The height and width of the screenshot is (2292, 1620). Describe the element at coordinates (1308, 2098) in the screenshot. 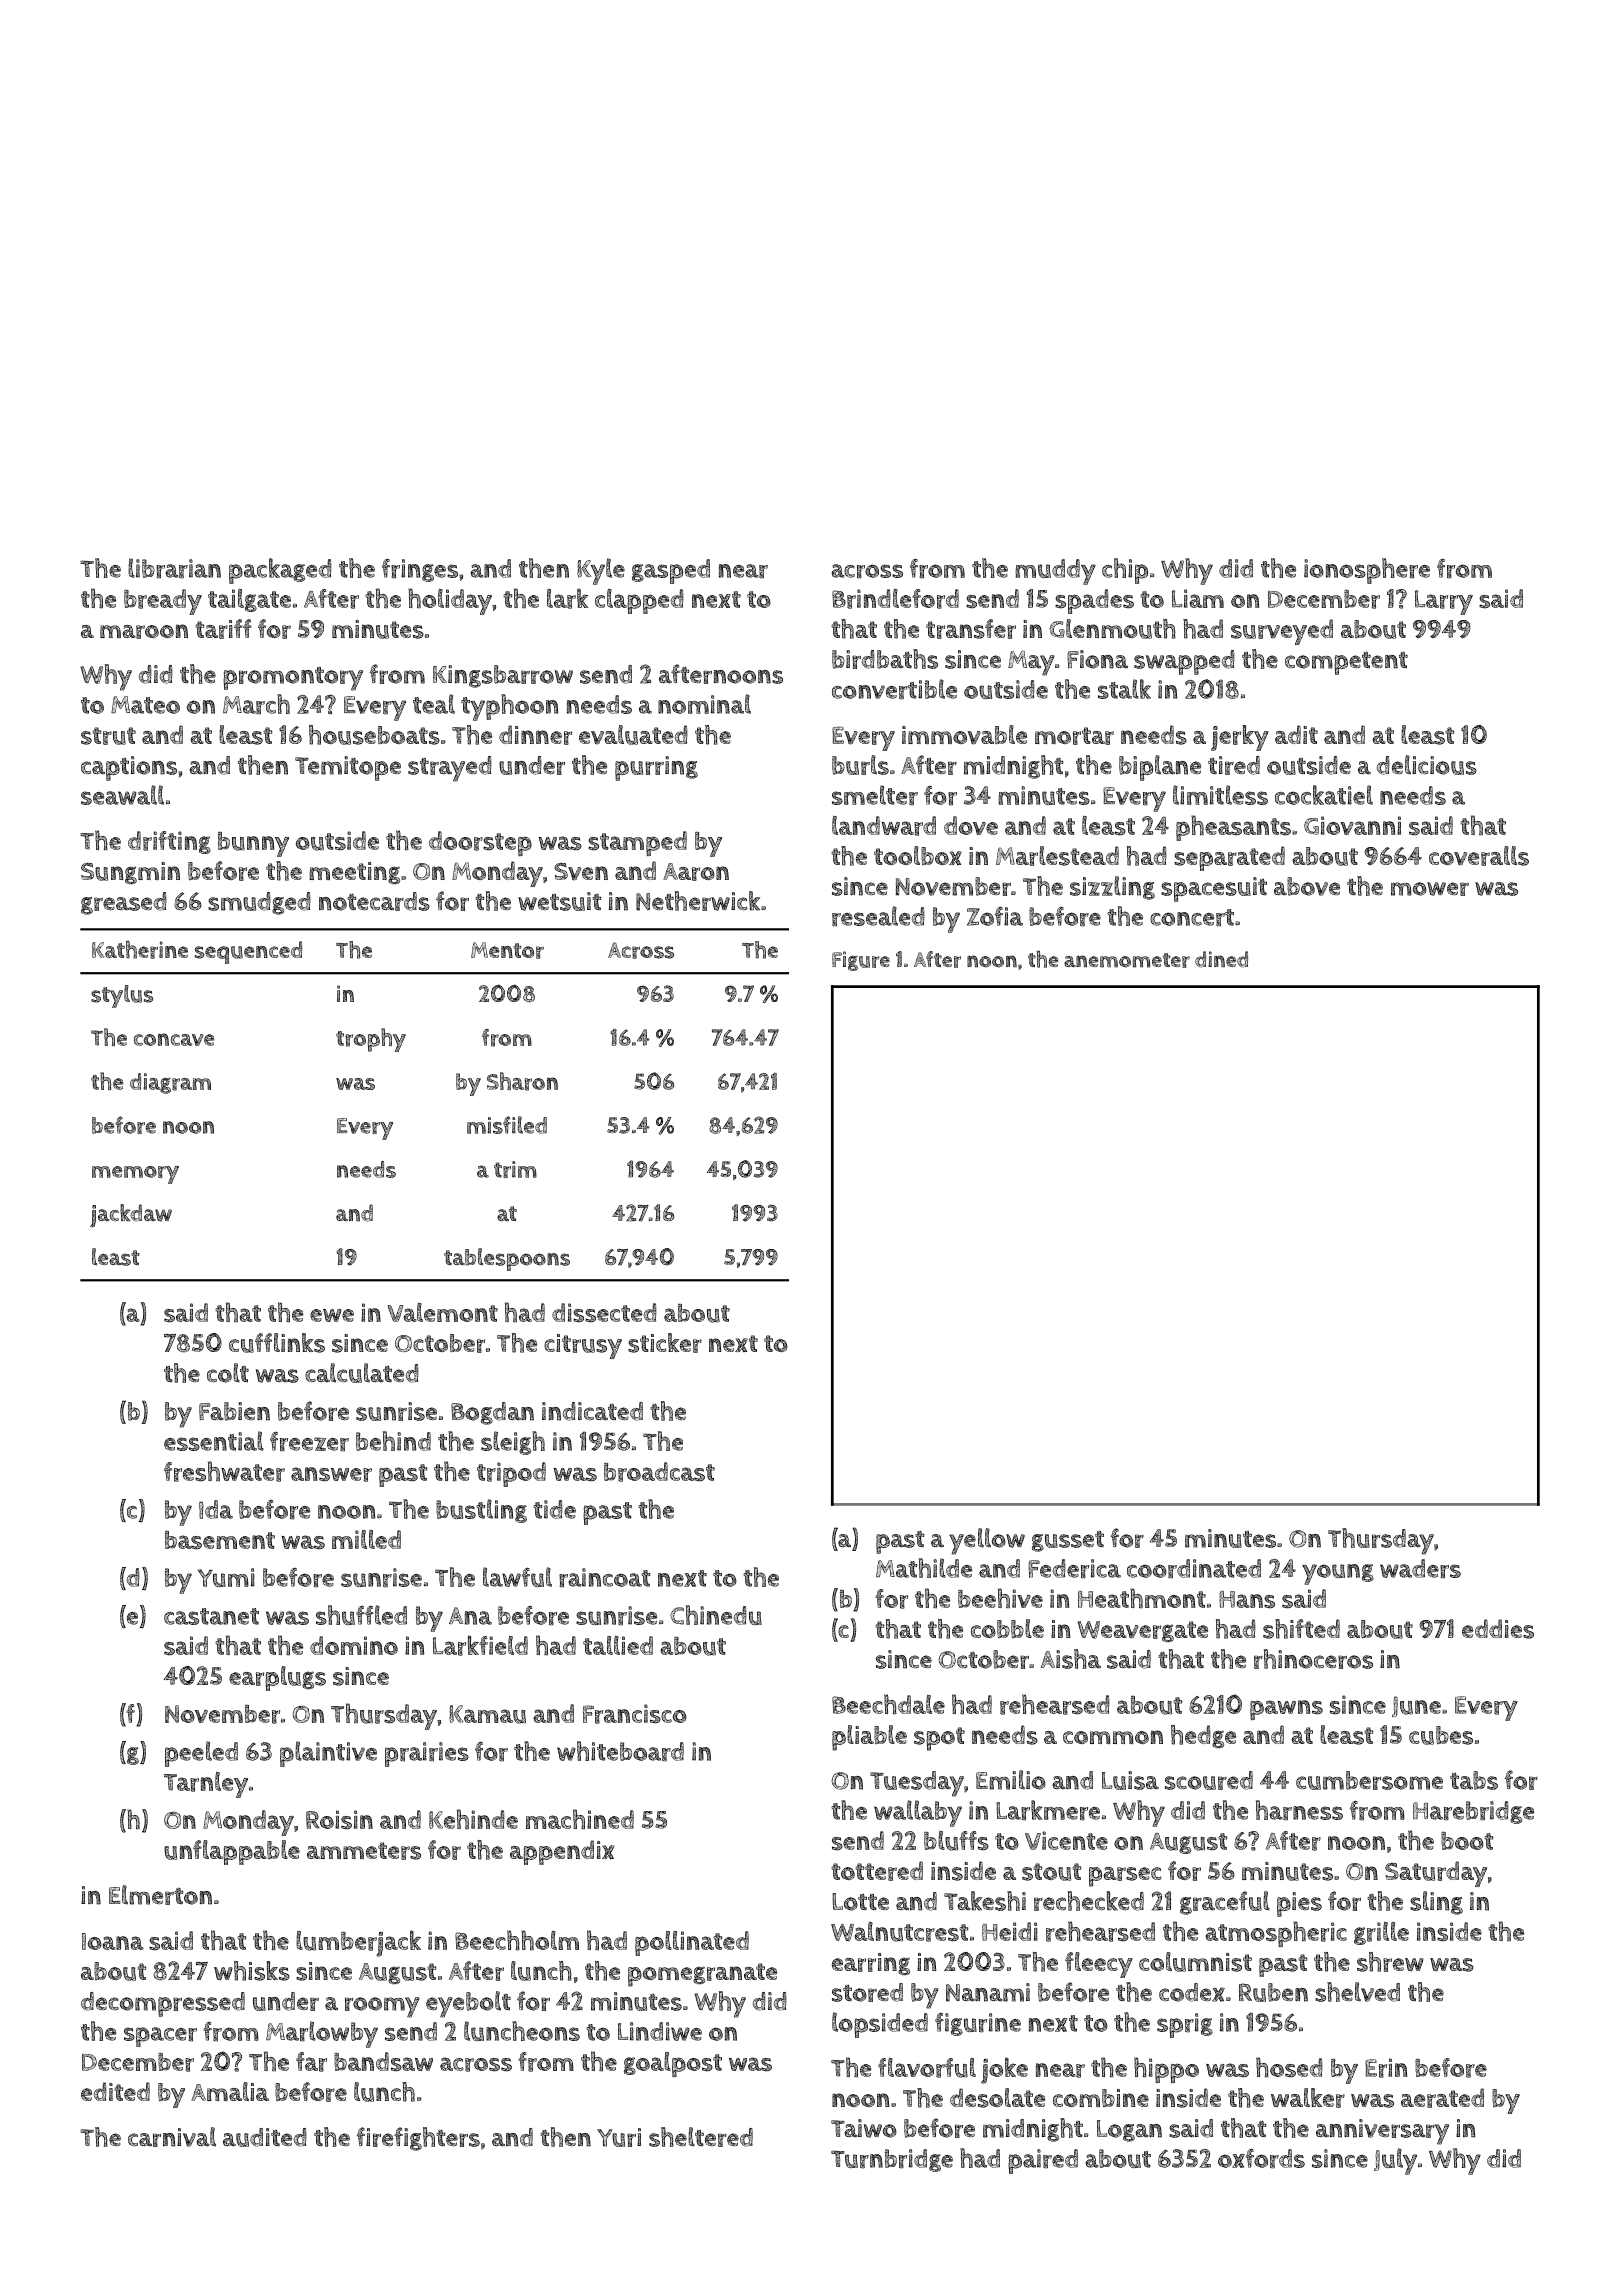

I see `walker` at that location.
